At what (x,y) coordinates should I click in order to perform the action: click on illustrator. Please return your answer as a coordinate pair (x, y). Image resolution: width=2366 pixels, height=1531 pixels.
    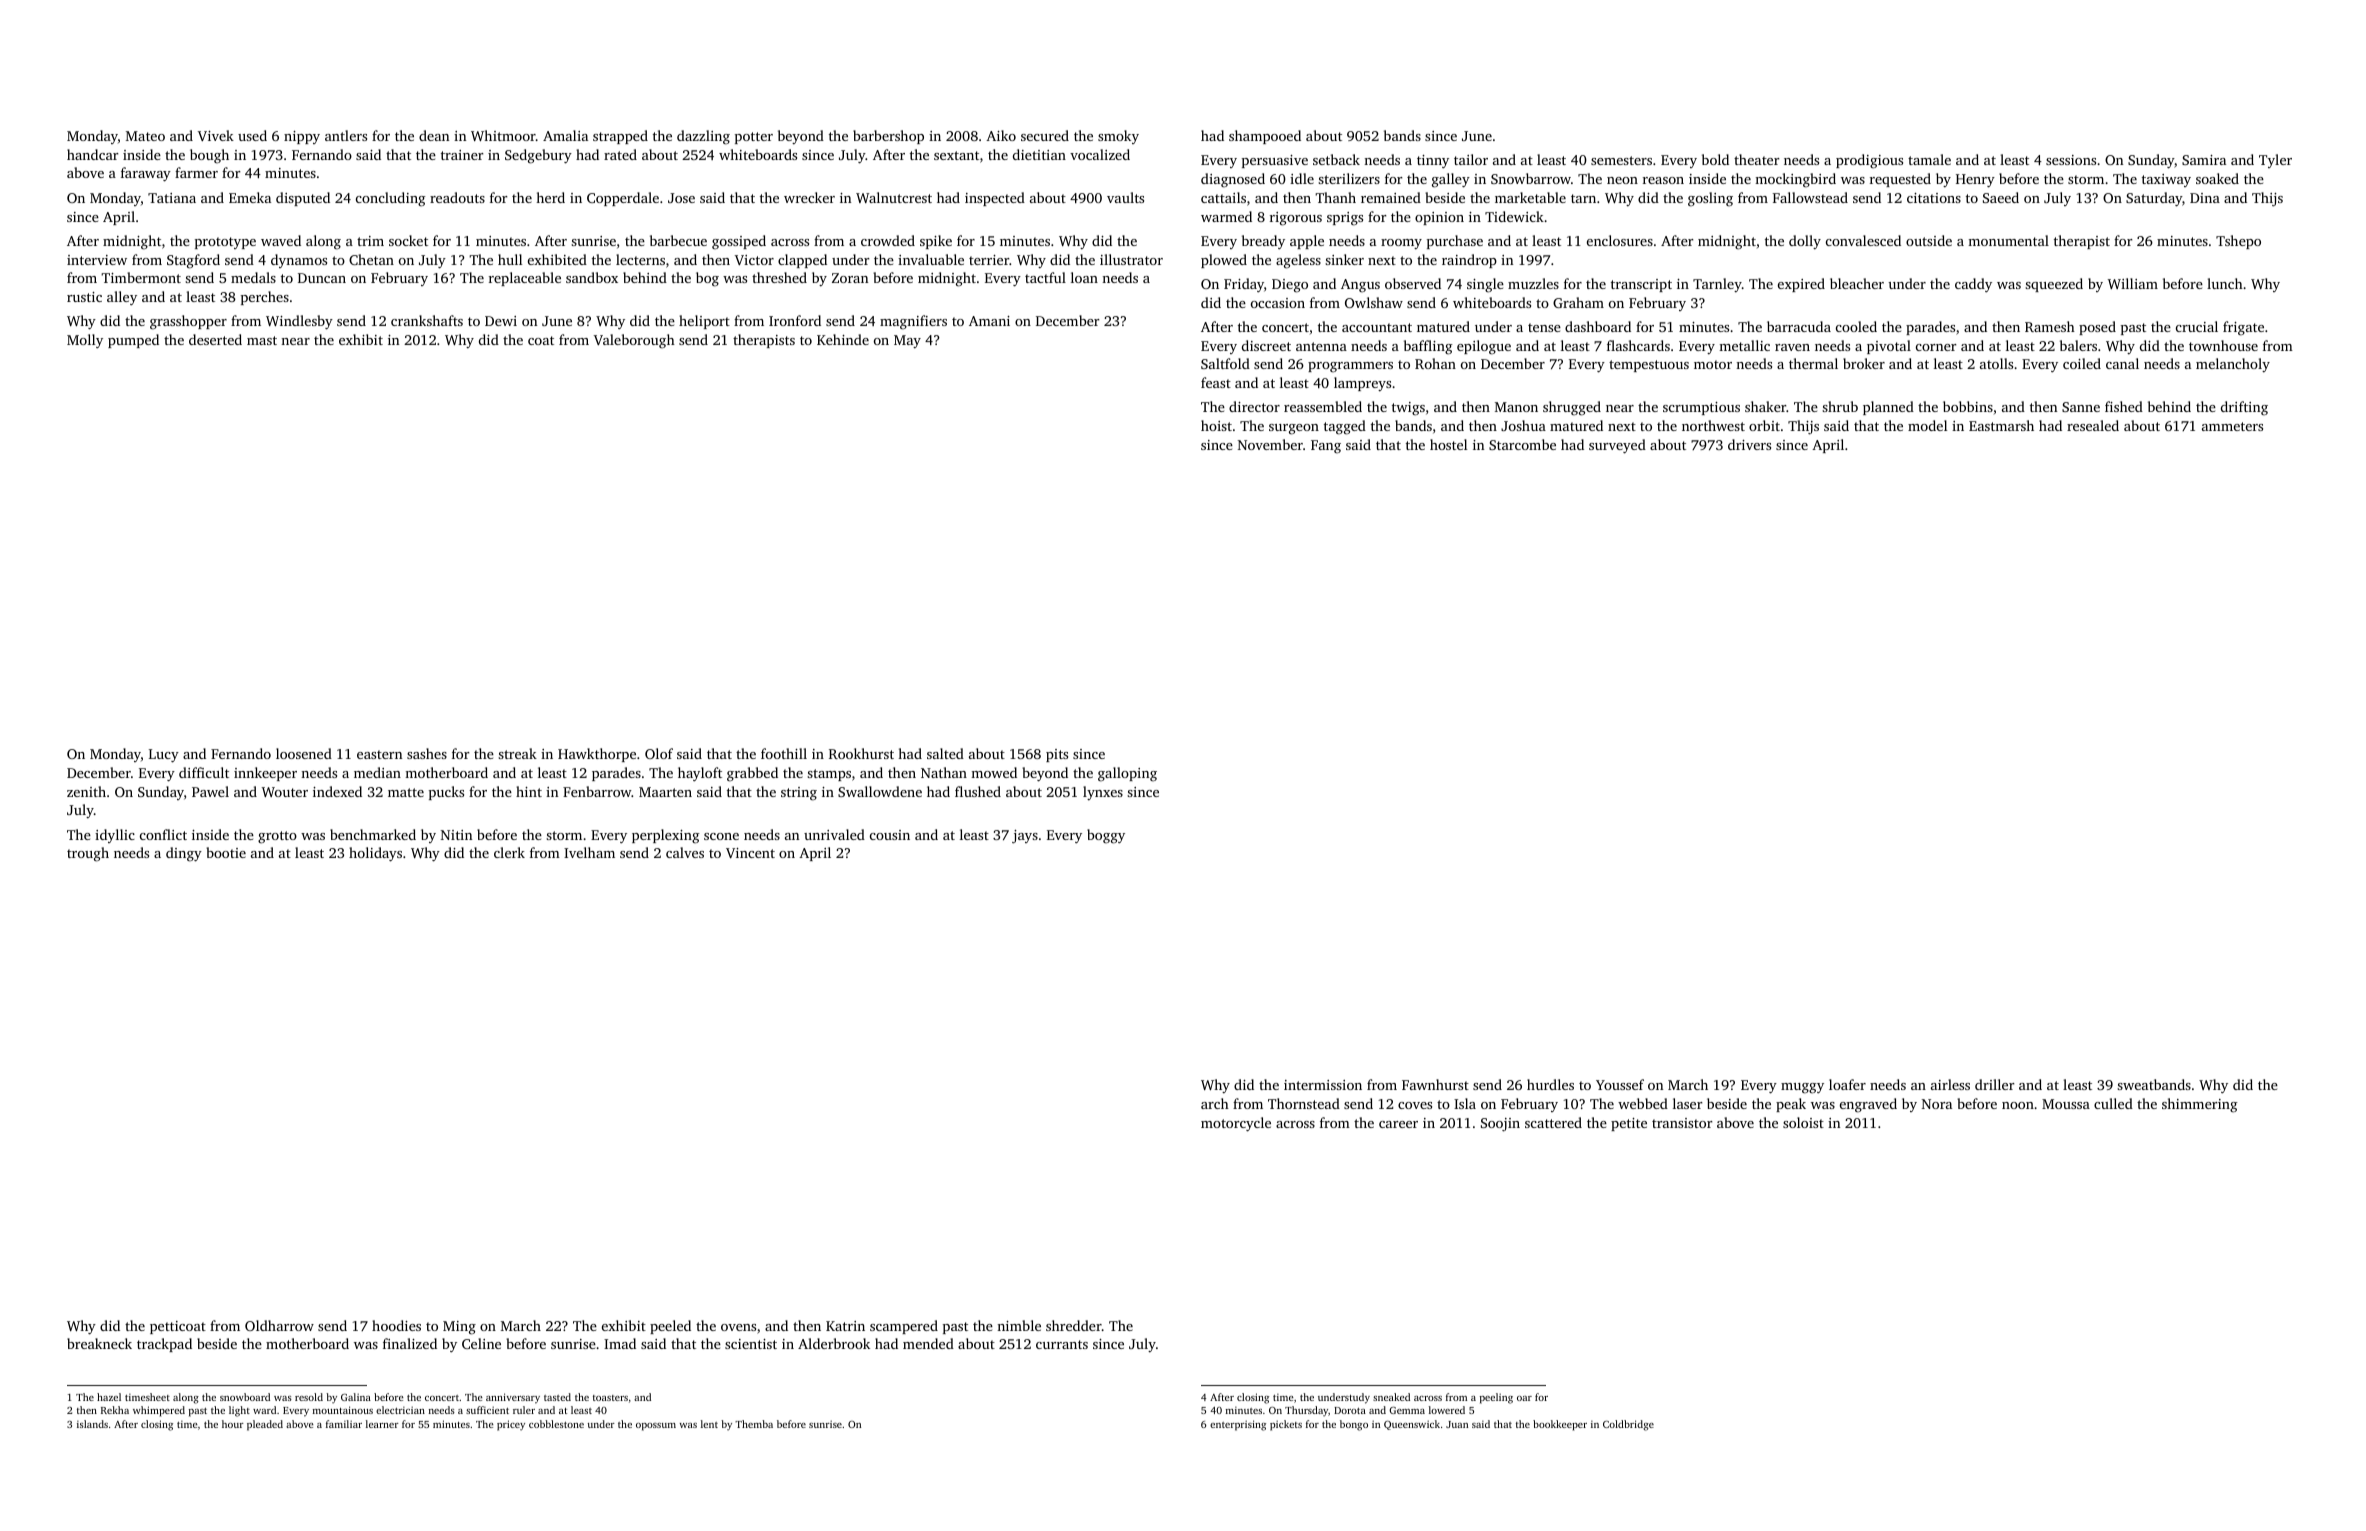
    Looking at the image, I should click on (1131, 259).
